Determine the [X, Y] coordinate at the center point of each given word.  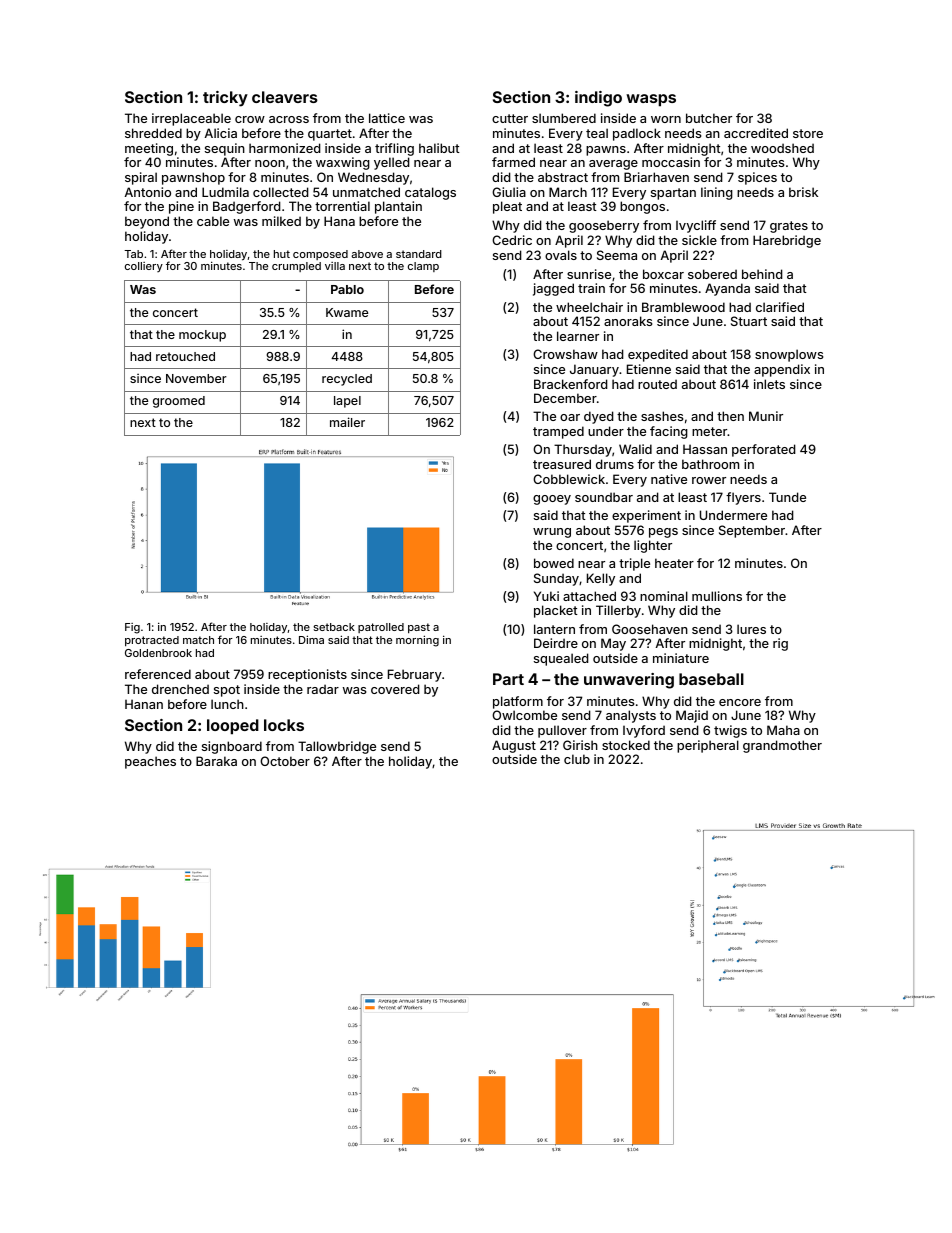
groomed [179, 402]
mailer [347, 422]
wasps [651, 100]
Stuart [749, 321]
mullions [717, 596]
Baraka [216, 761]
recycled [347, 380]
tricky [225, 99]
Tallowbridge [337, 747]
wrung [552, 533]
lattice [387, 118]
